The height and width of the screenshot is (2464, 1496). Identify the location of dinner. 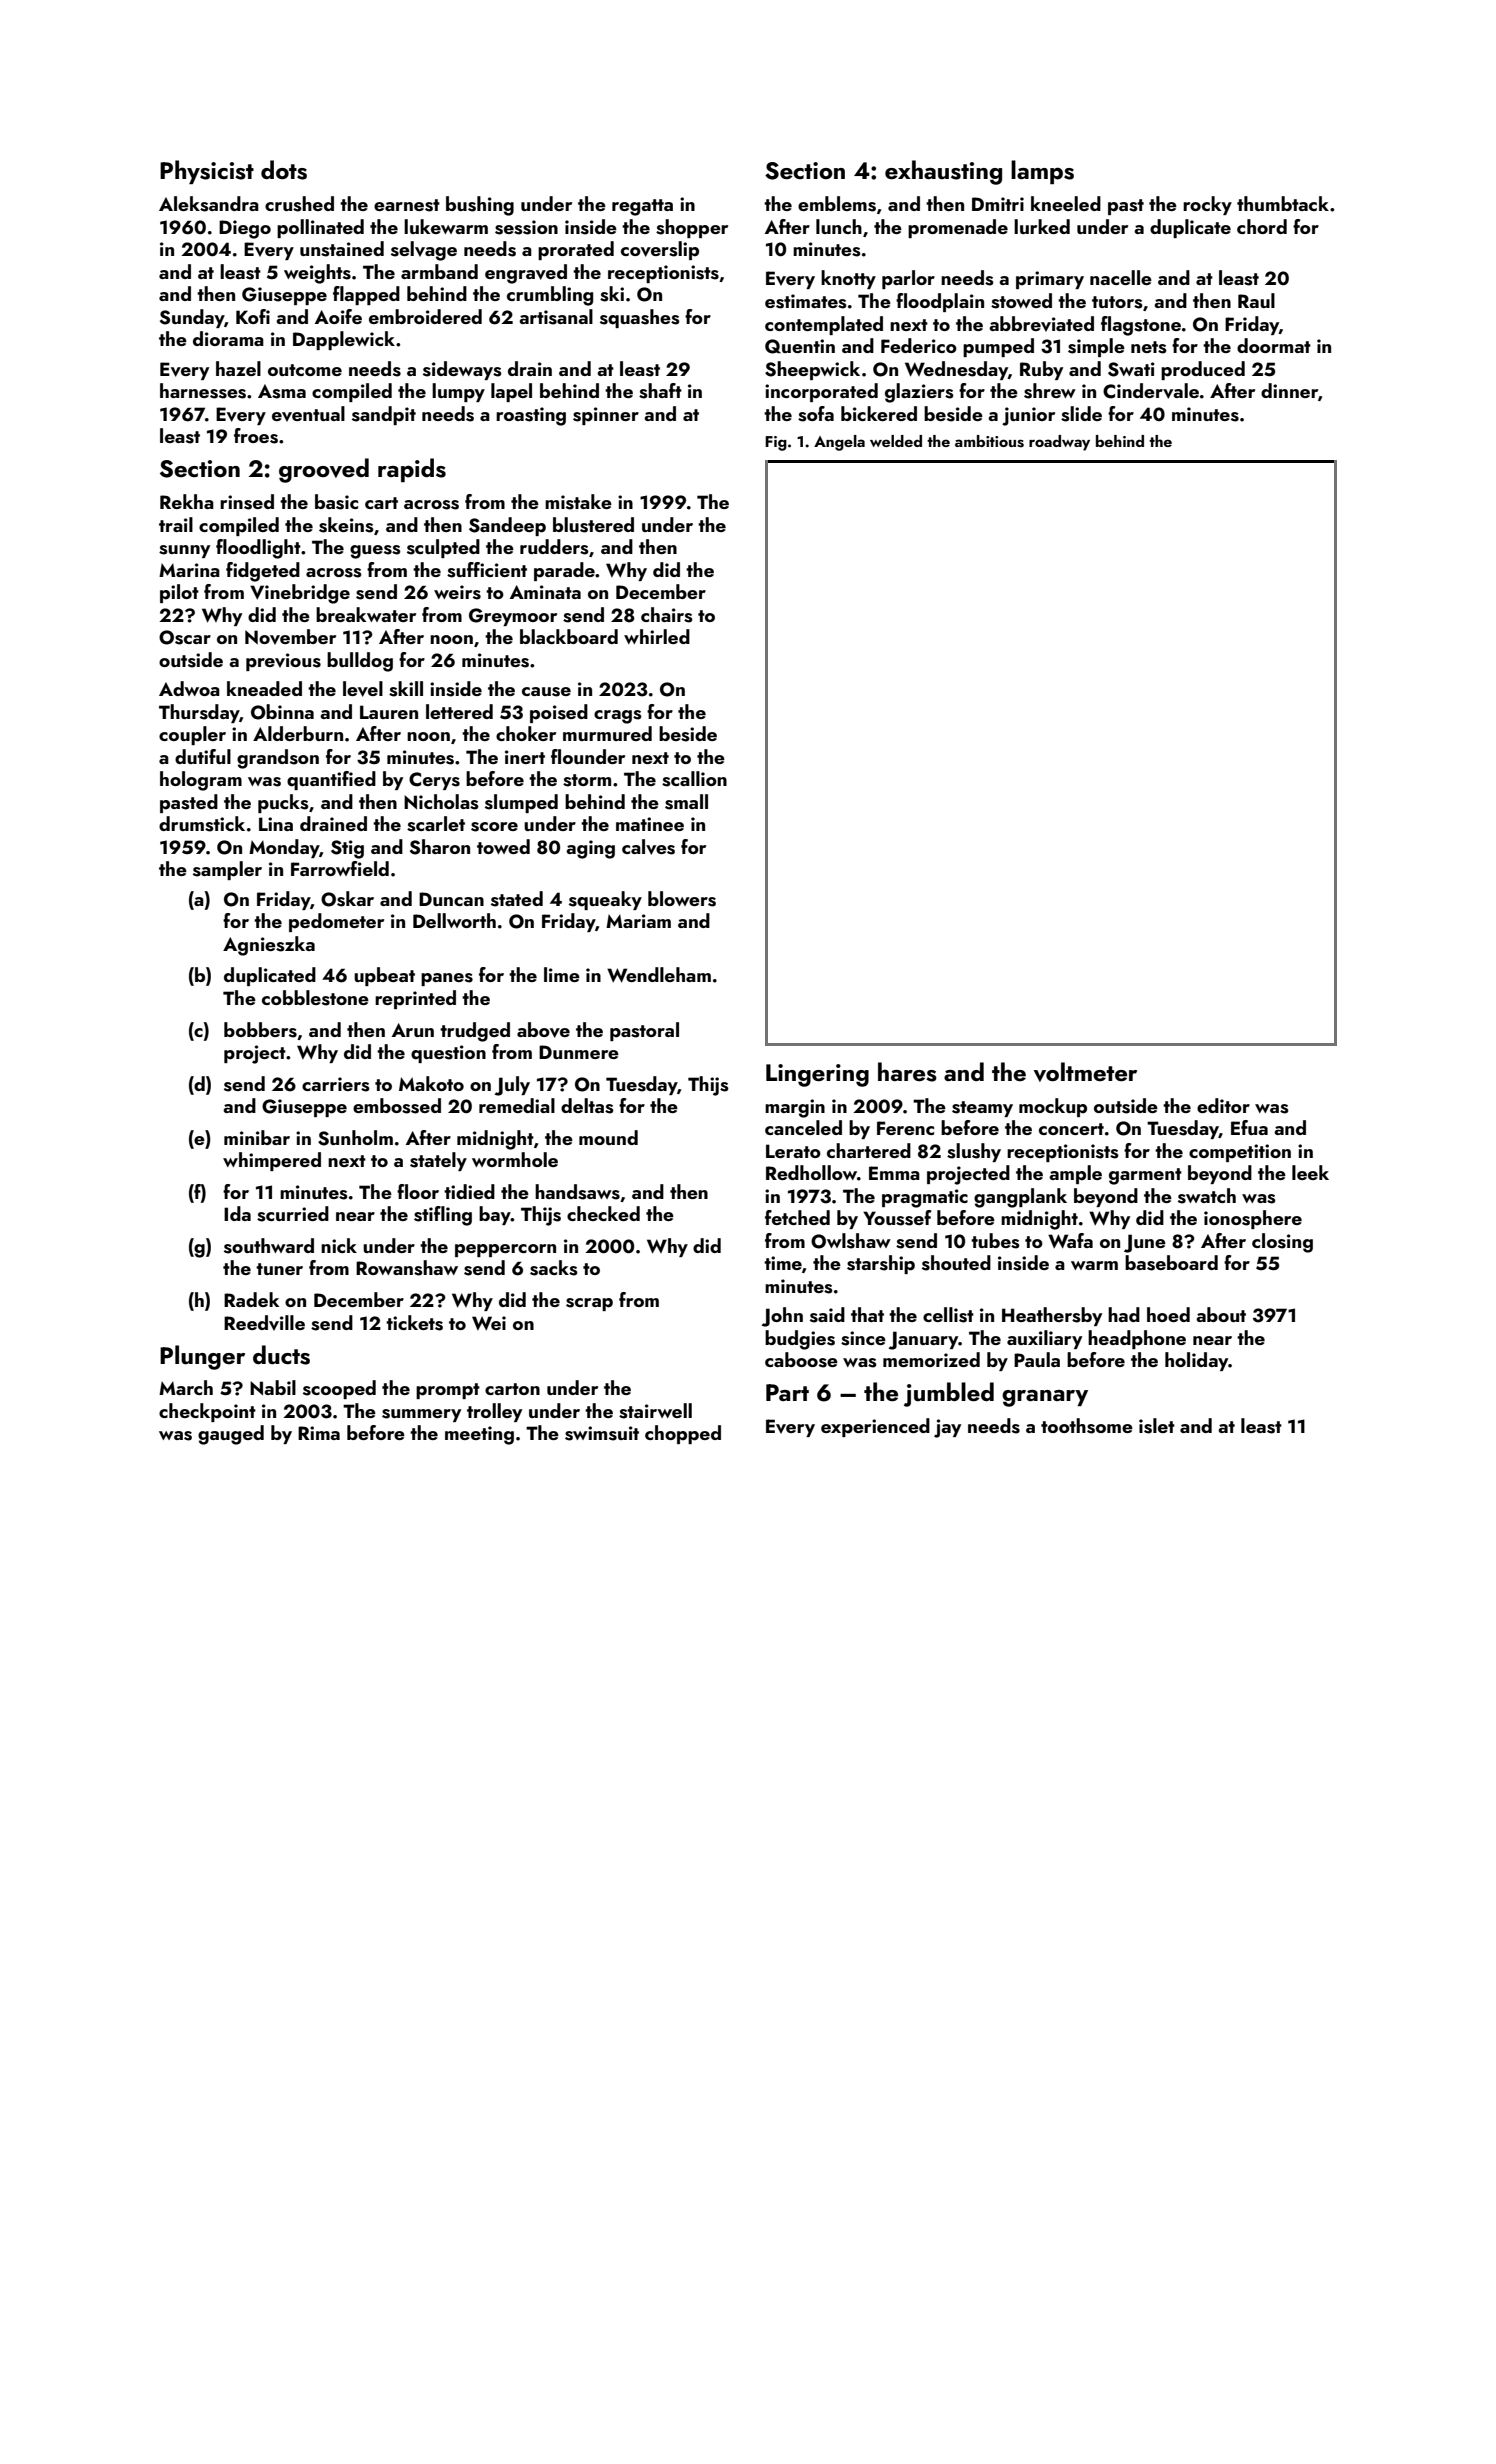
(1289, 390).
